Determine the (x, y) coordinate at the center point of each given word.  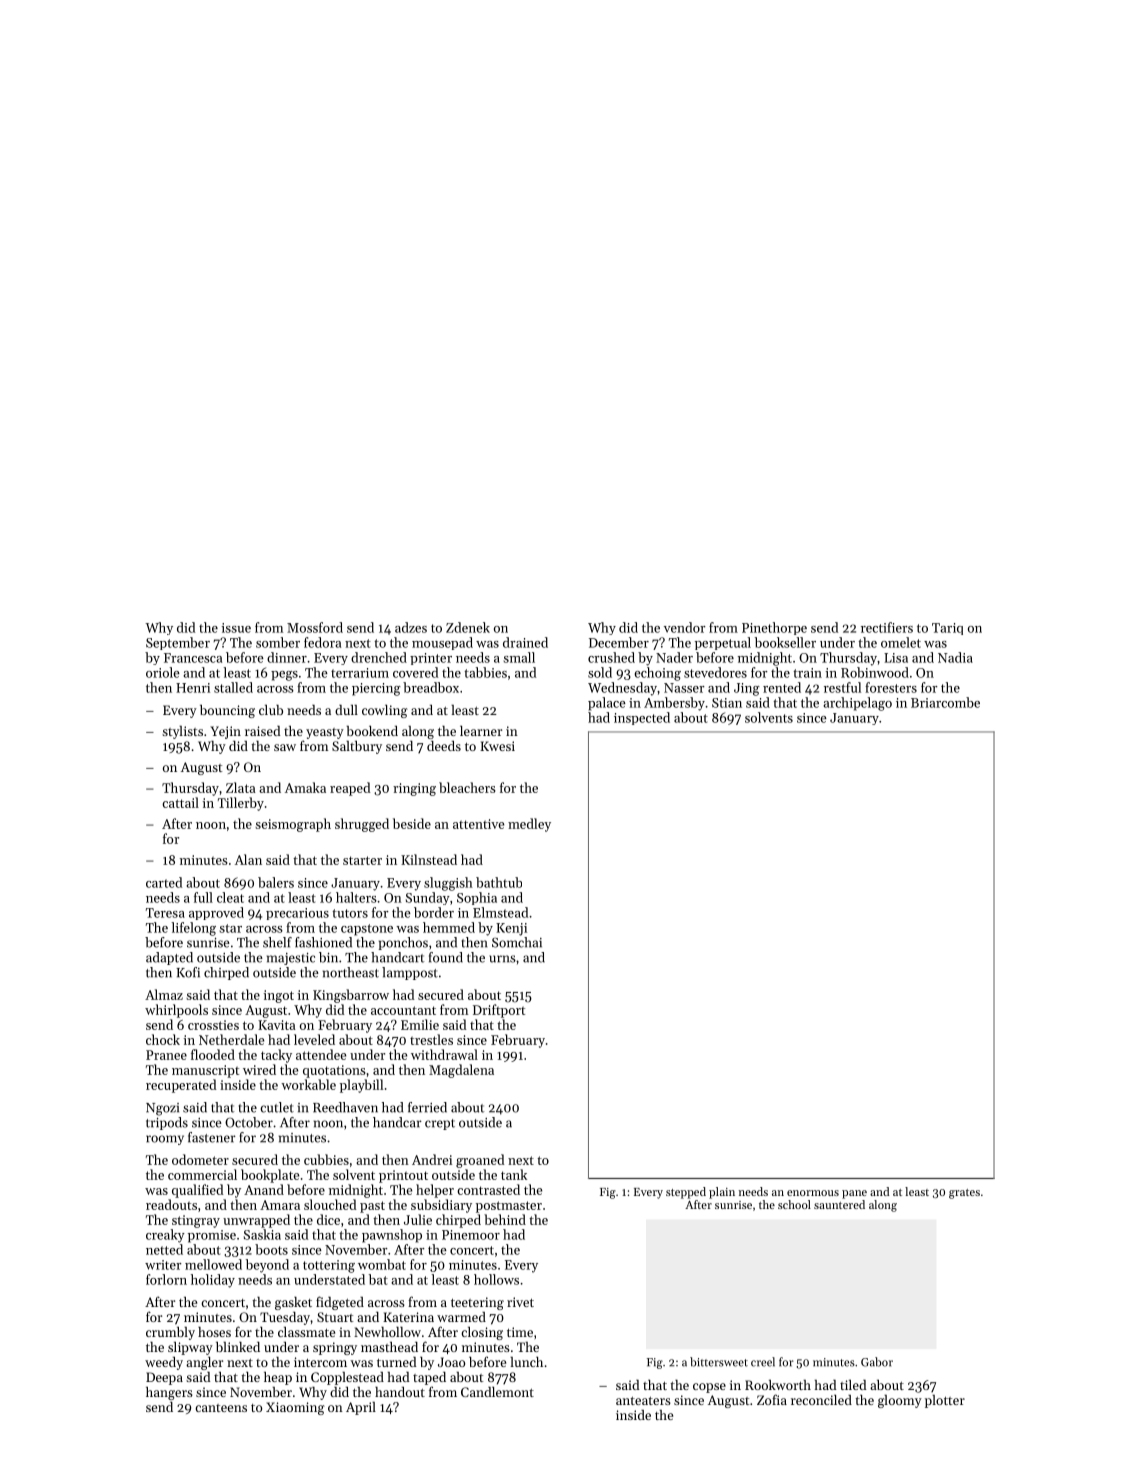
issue (236, 628)
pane (854, 1194)
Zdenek (468, 627)
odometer (200, 1159)
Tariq (947, 629)
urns (502, 959)
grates (964, 1194)
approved (216, 913)
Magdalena (461, 1071)
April (361, 1408)
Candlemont (497, 1391)
